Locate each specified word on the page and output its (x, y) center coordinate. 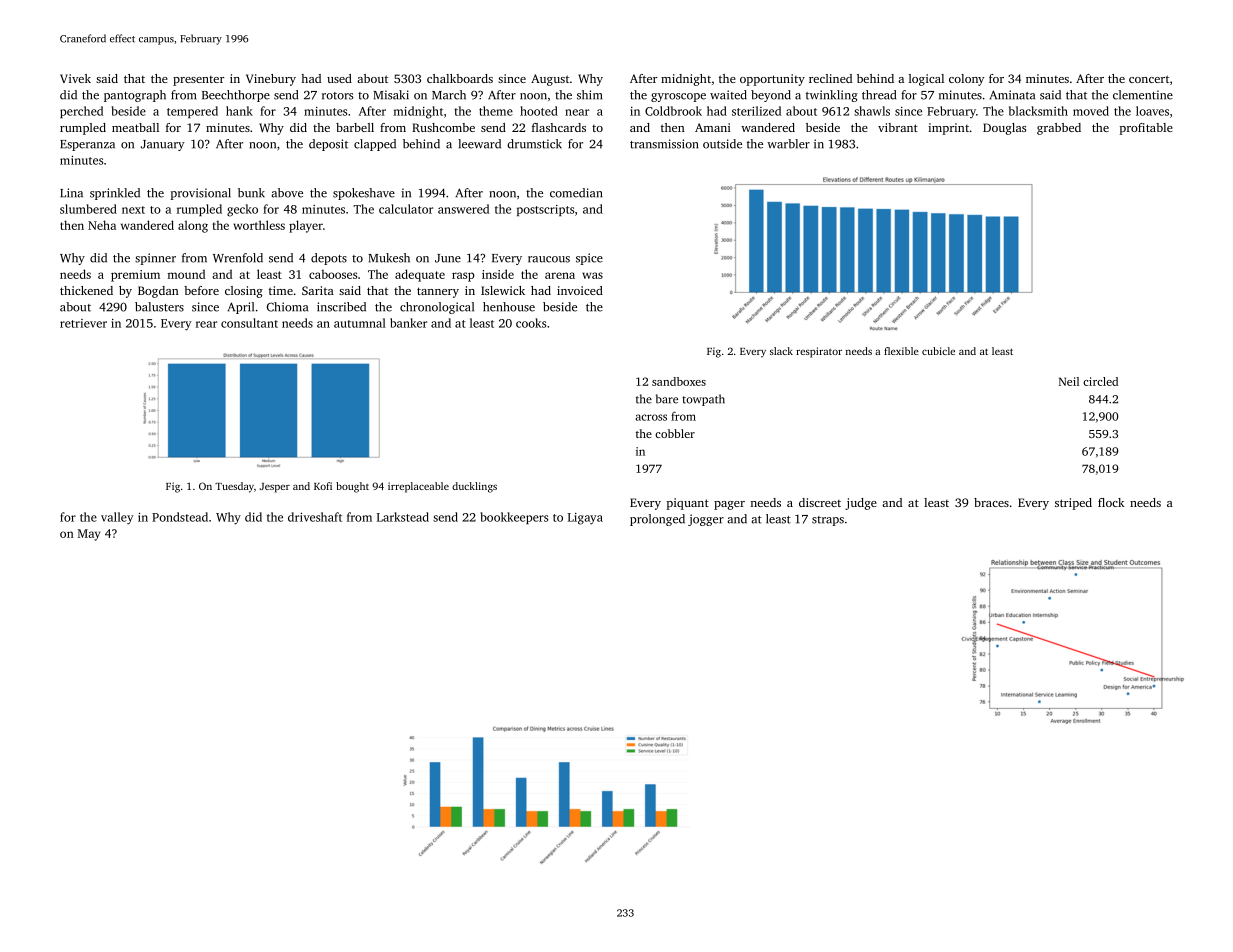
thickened (86, 290)
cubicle (938, 351)
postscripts (545, 210)
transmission (664, 144)
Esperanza (87, 145)
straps (828, 521)
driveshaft (315, 517)
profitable (1146, 129)
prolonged (657, 520)
